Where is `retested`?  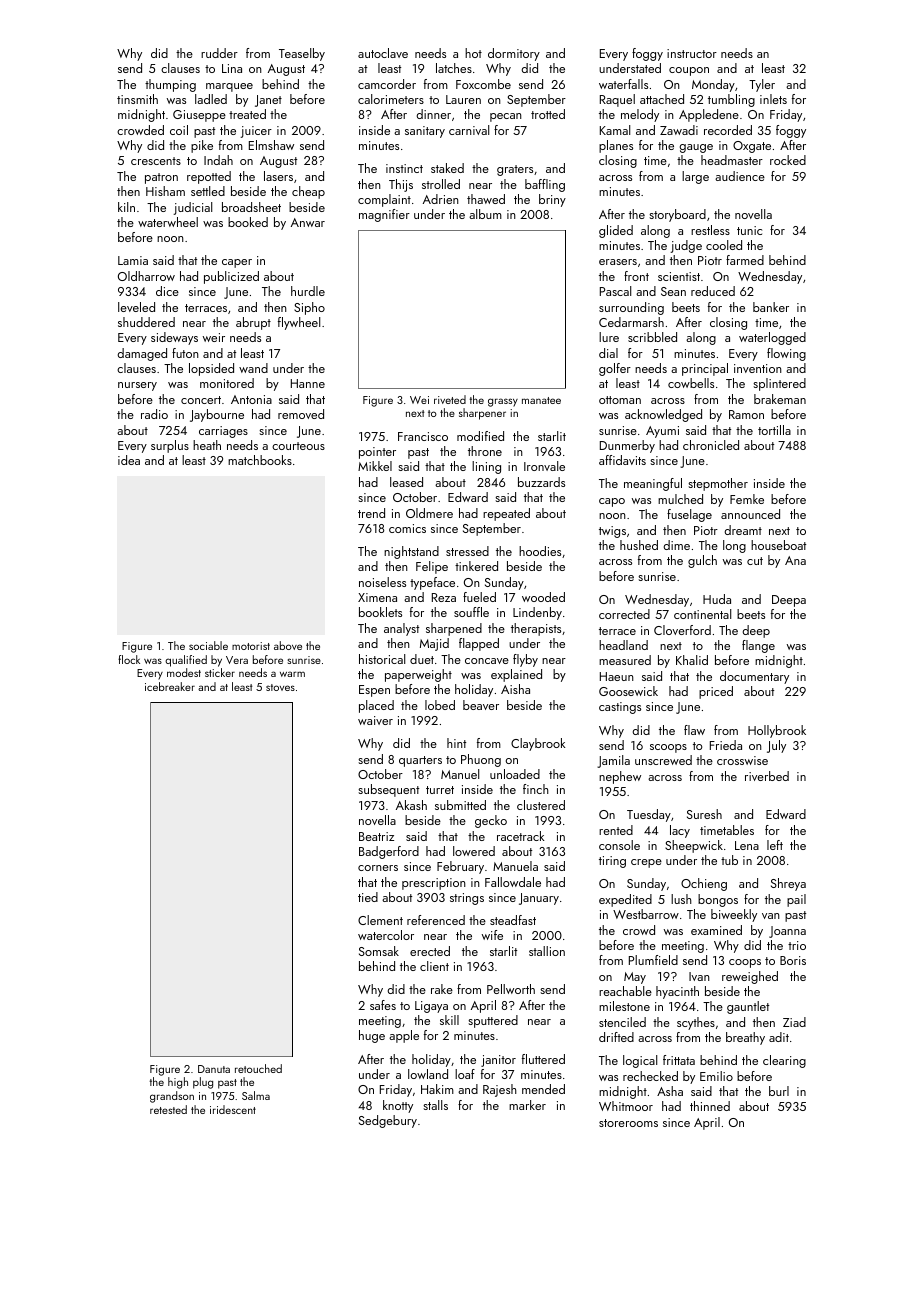 retested is located at coordinates (168, 1109).
